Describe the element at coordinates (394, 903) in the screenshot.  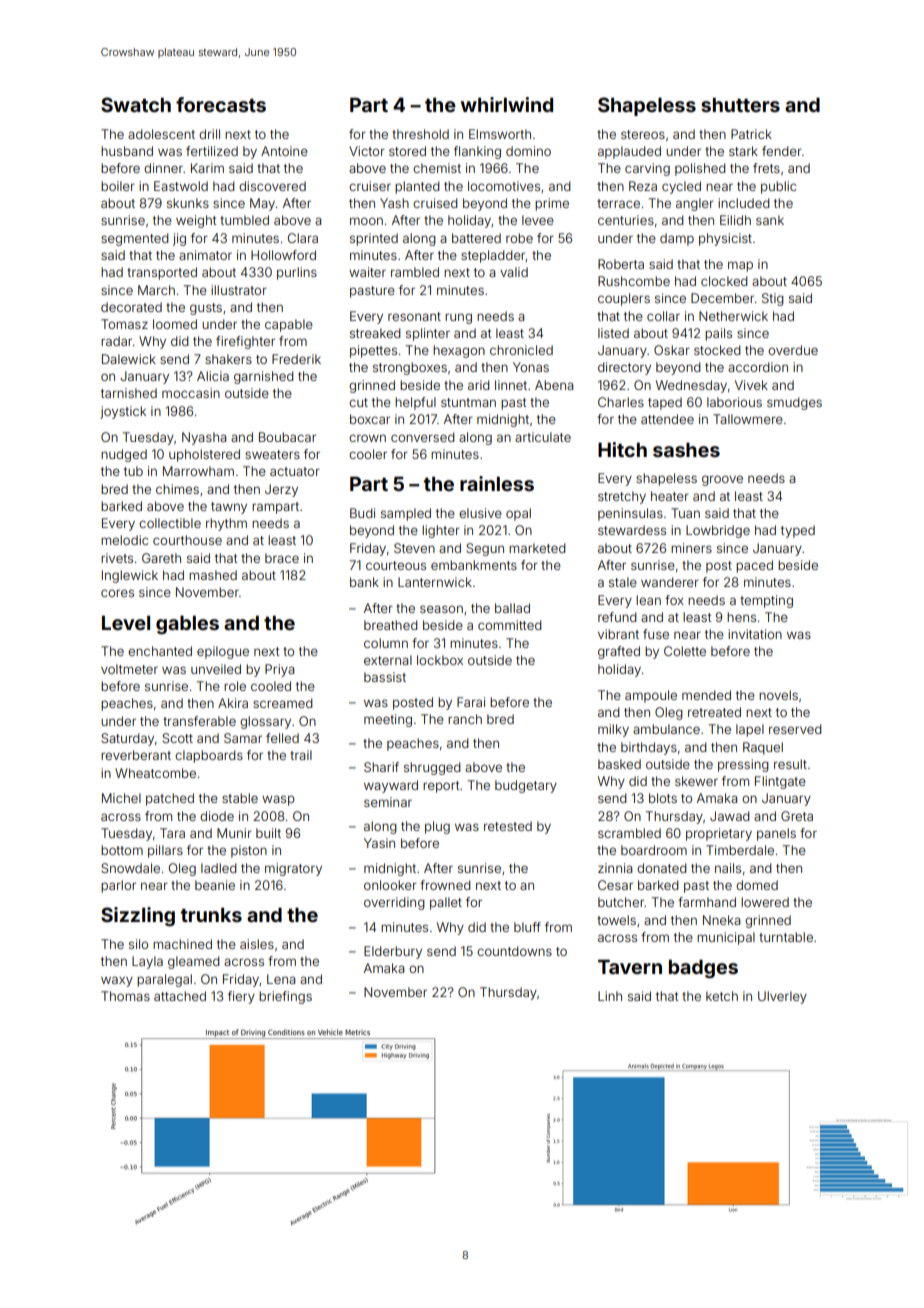
I see `overriding` at that location.
